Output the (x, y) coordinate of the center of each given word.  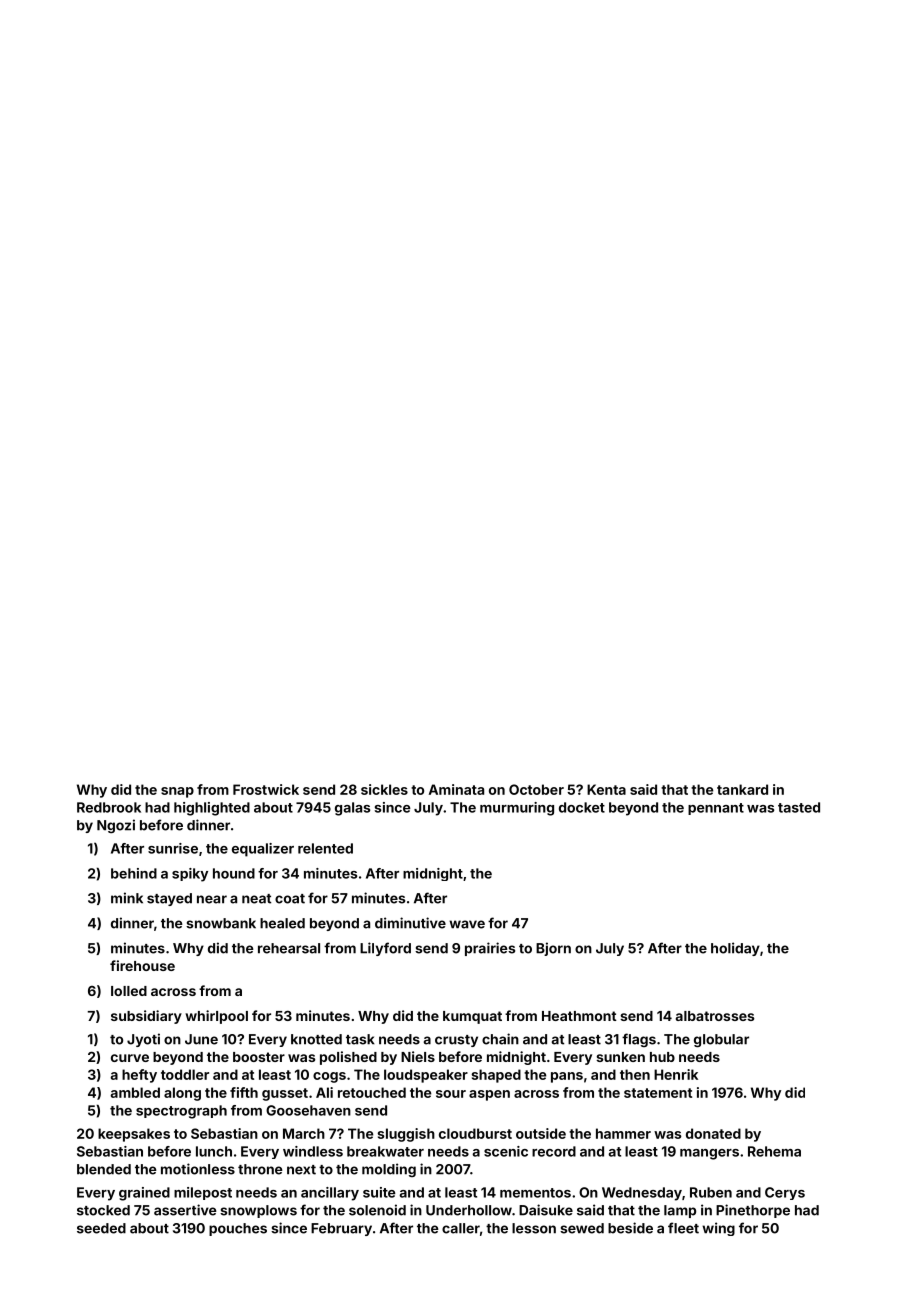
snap (177, 792)
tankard (742, 789)
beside (630, 1228)
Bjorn (553, 949)
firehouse (142, 965)
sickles (384, 789)
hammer (623, 1133)
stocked (103, 1210)
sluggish (406, 1135)
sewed (582, 1228)
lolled (129, 991)
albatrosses (715, 1016)
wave (467, 924)
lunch (214, 1151)
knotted (316, 1039)
